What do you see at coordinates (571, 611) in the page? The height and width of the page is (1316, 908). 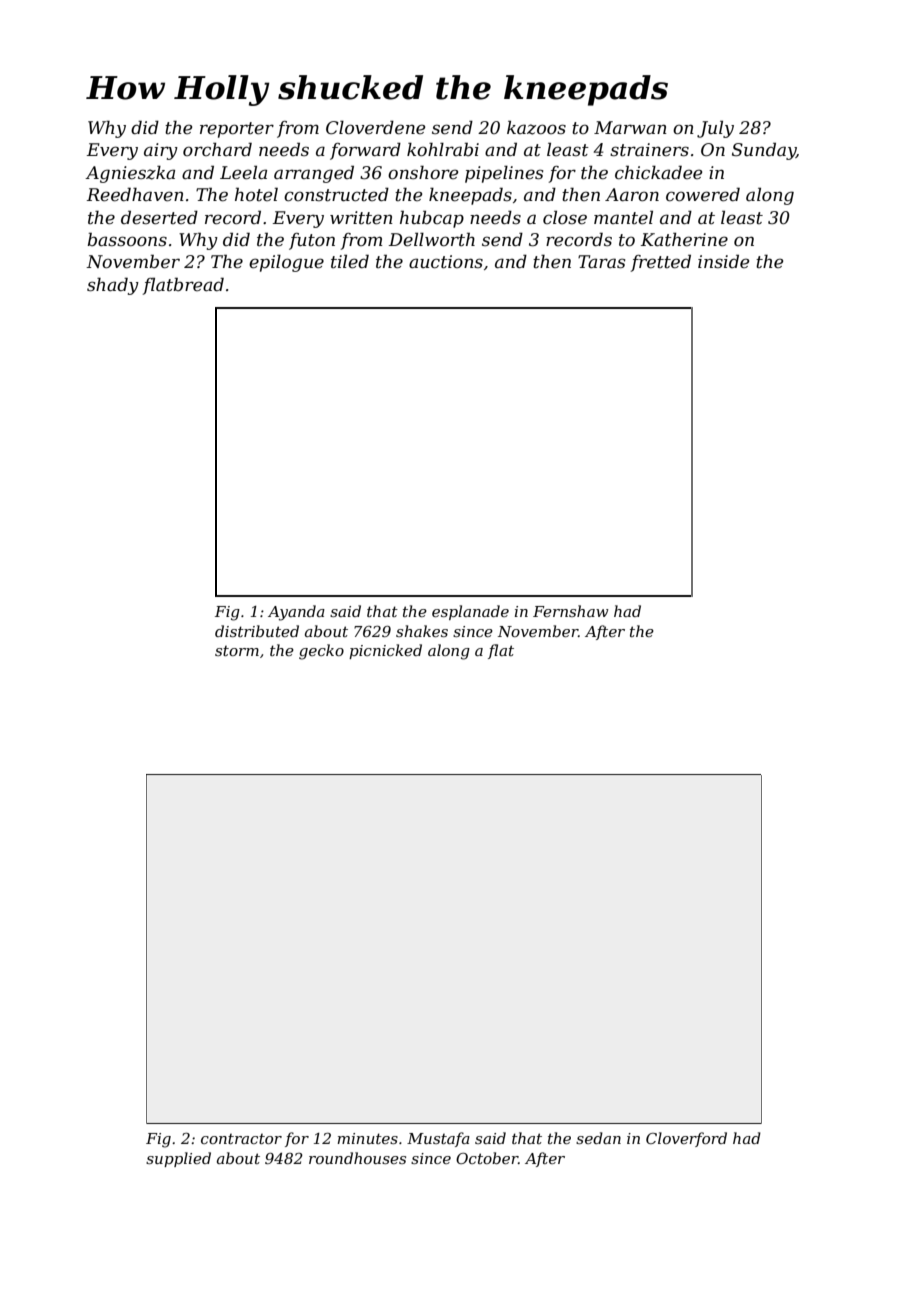 I see `Fernshaw` at bounding box center [571, 611].
